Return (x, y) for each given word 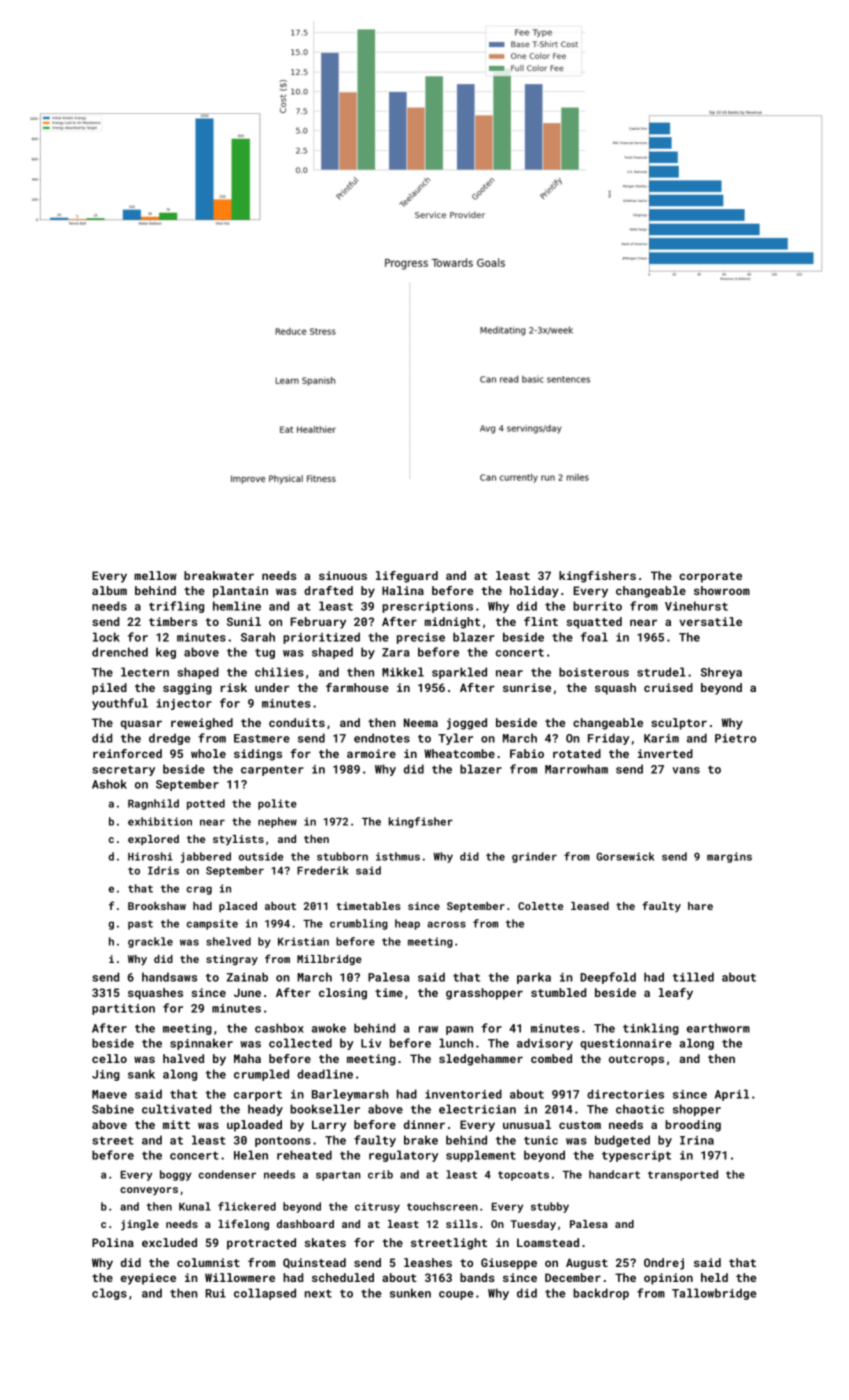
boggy (176, 1175)
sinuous (343, 575)
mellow (155, 575)
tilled (693, 977)
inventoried (463, 1094)
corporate (710, 577)
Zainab (247, 977)
